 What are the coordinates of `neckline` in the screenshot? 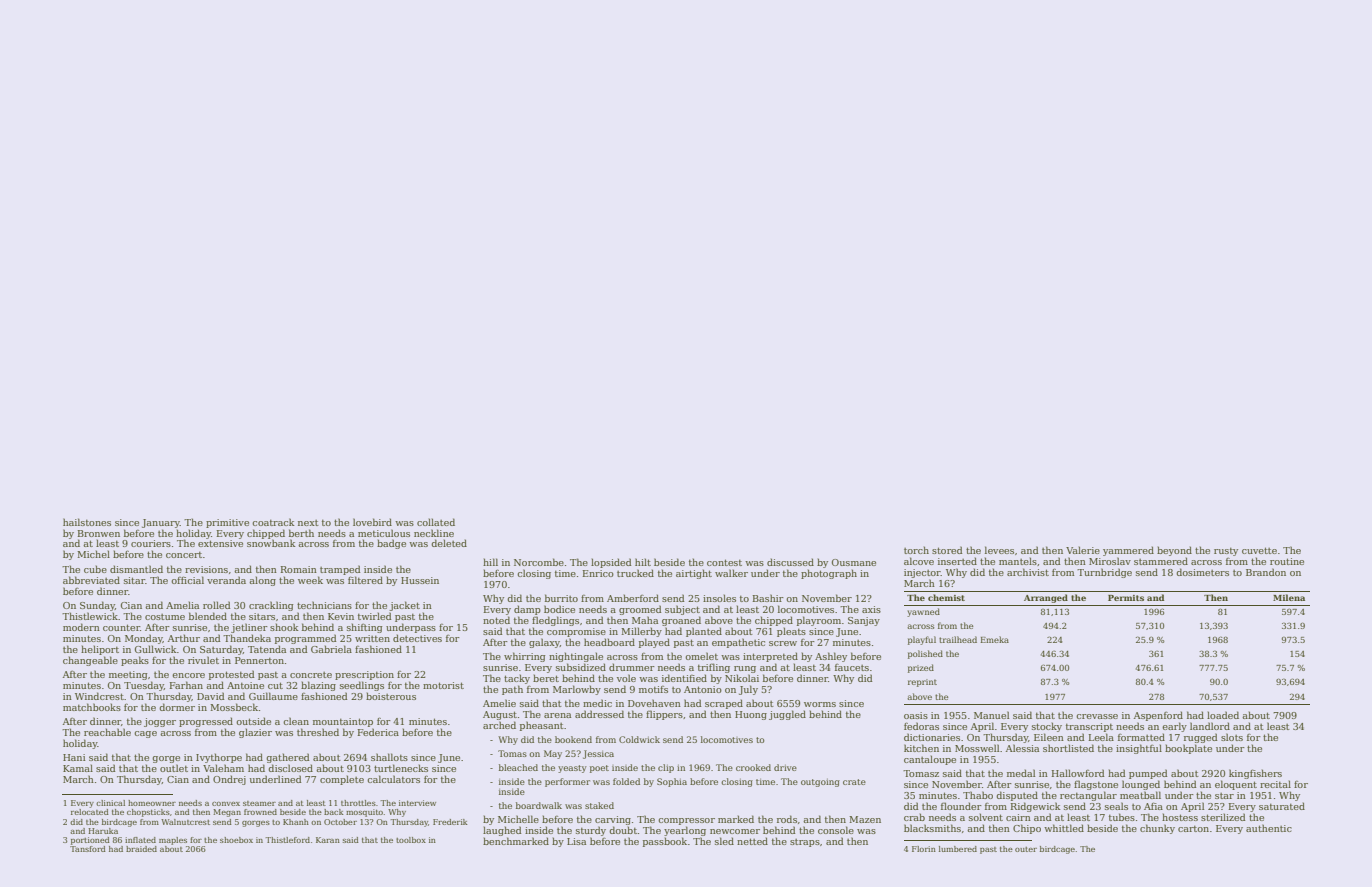 It's located at (434, 533).
